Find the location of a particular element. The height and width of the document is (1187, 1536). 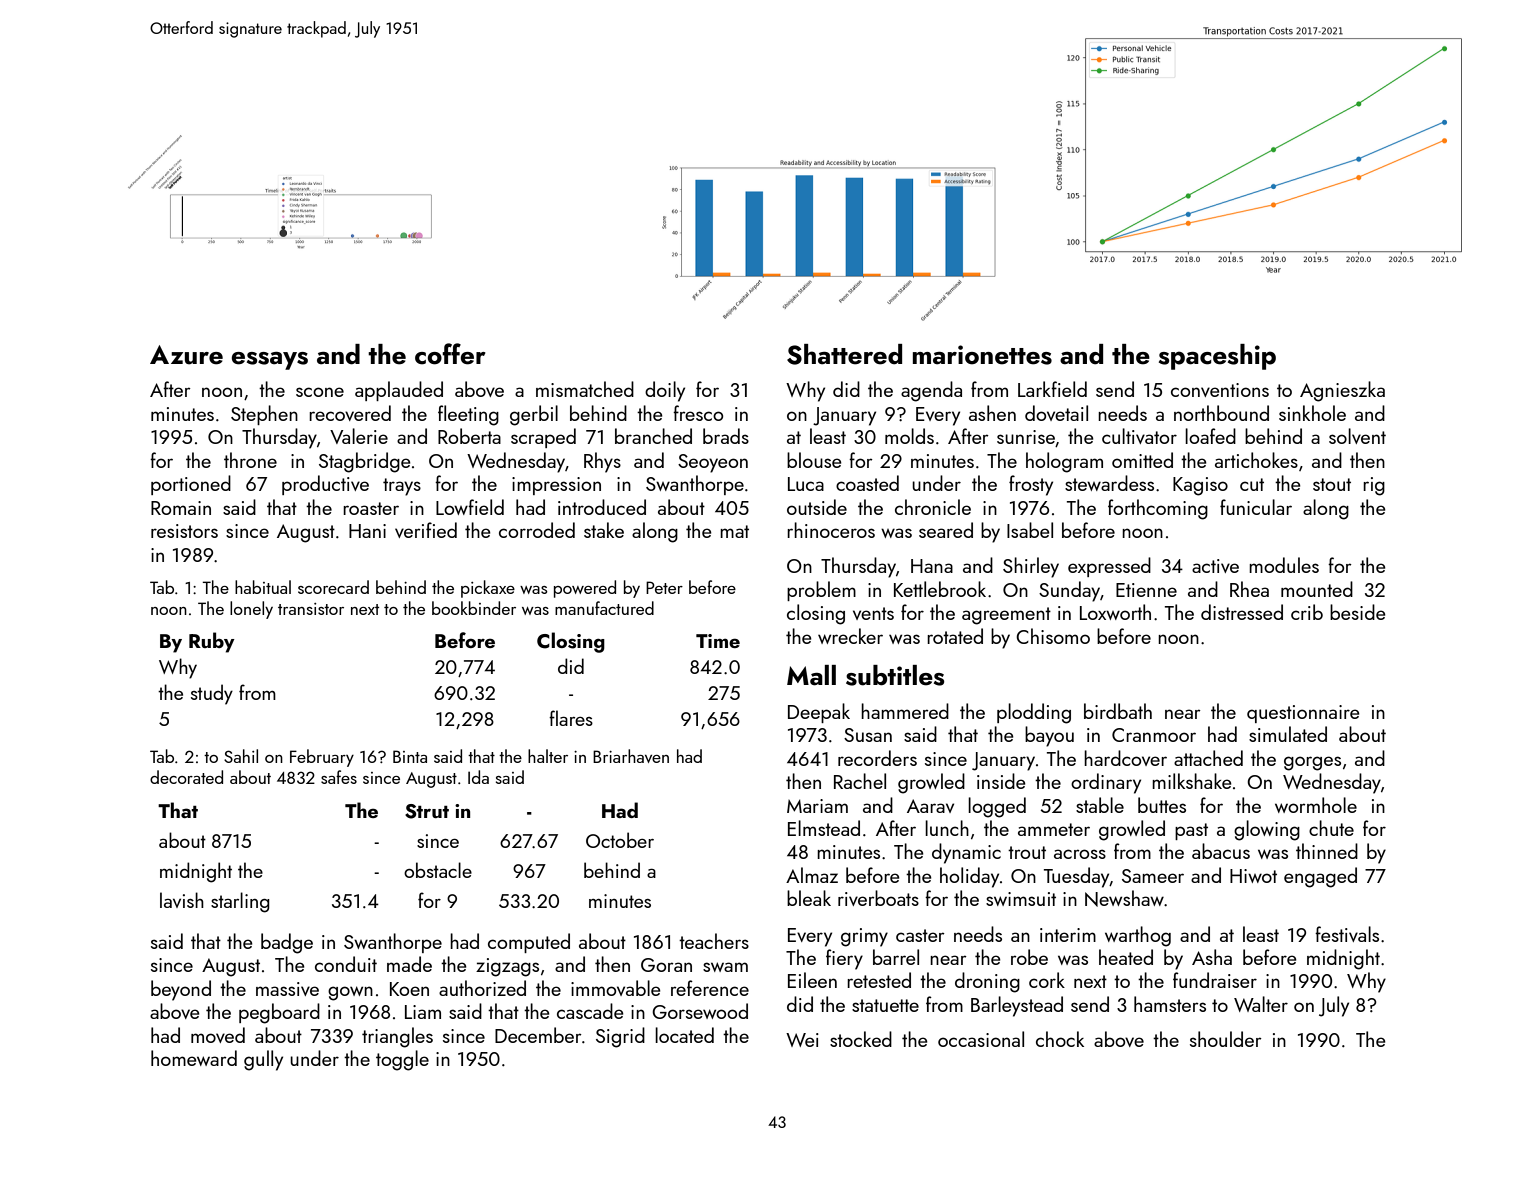

northbound is located at coordinates (1221, 413).
